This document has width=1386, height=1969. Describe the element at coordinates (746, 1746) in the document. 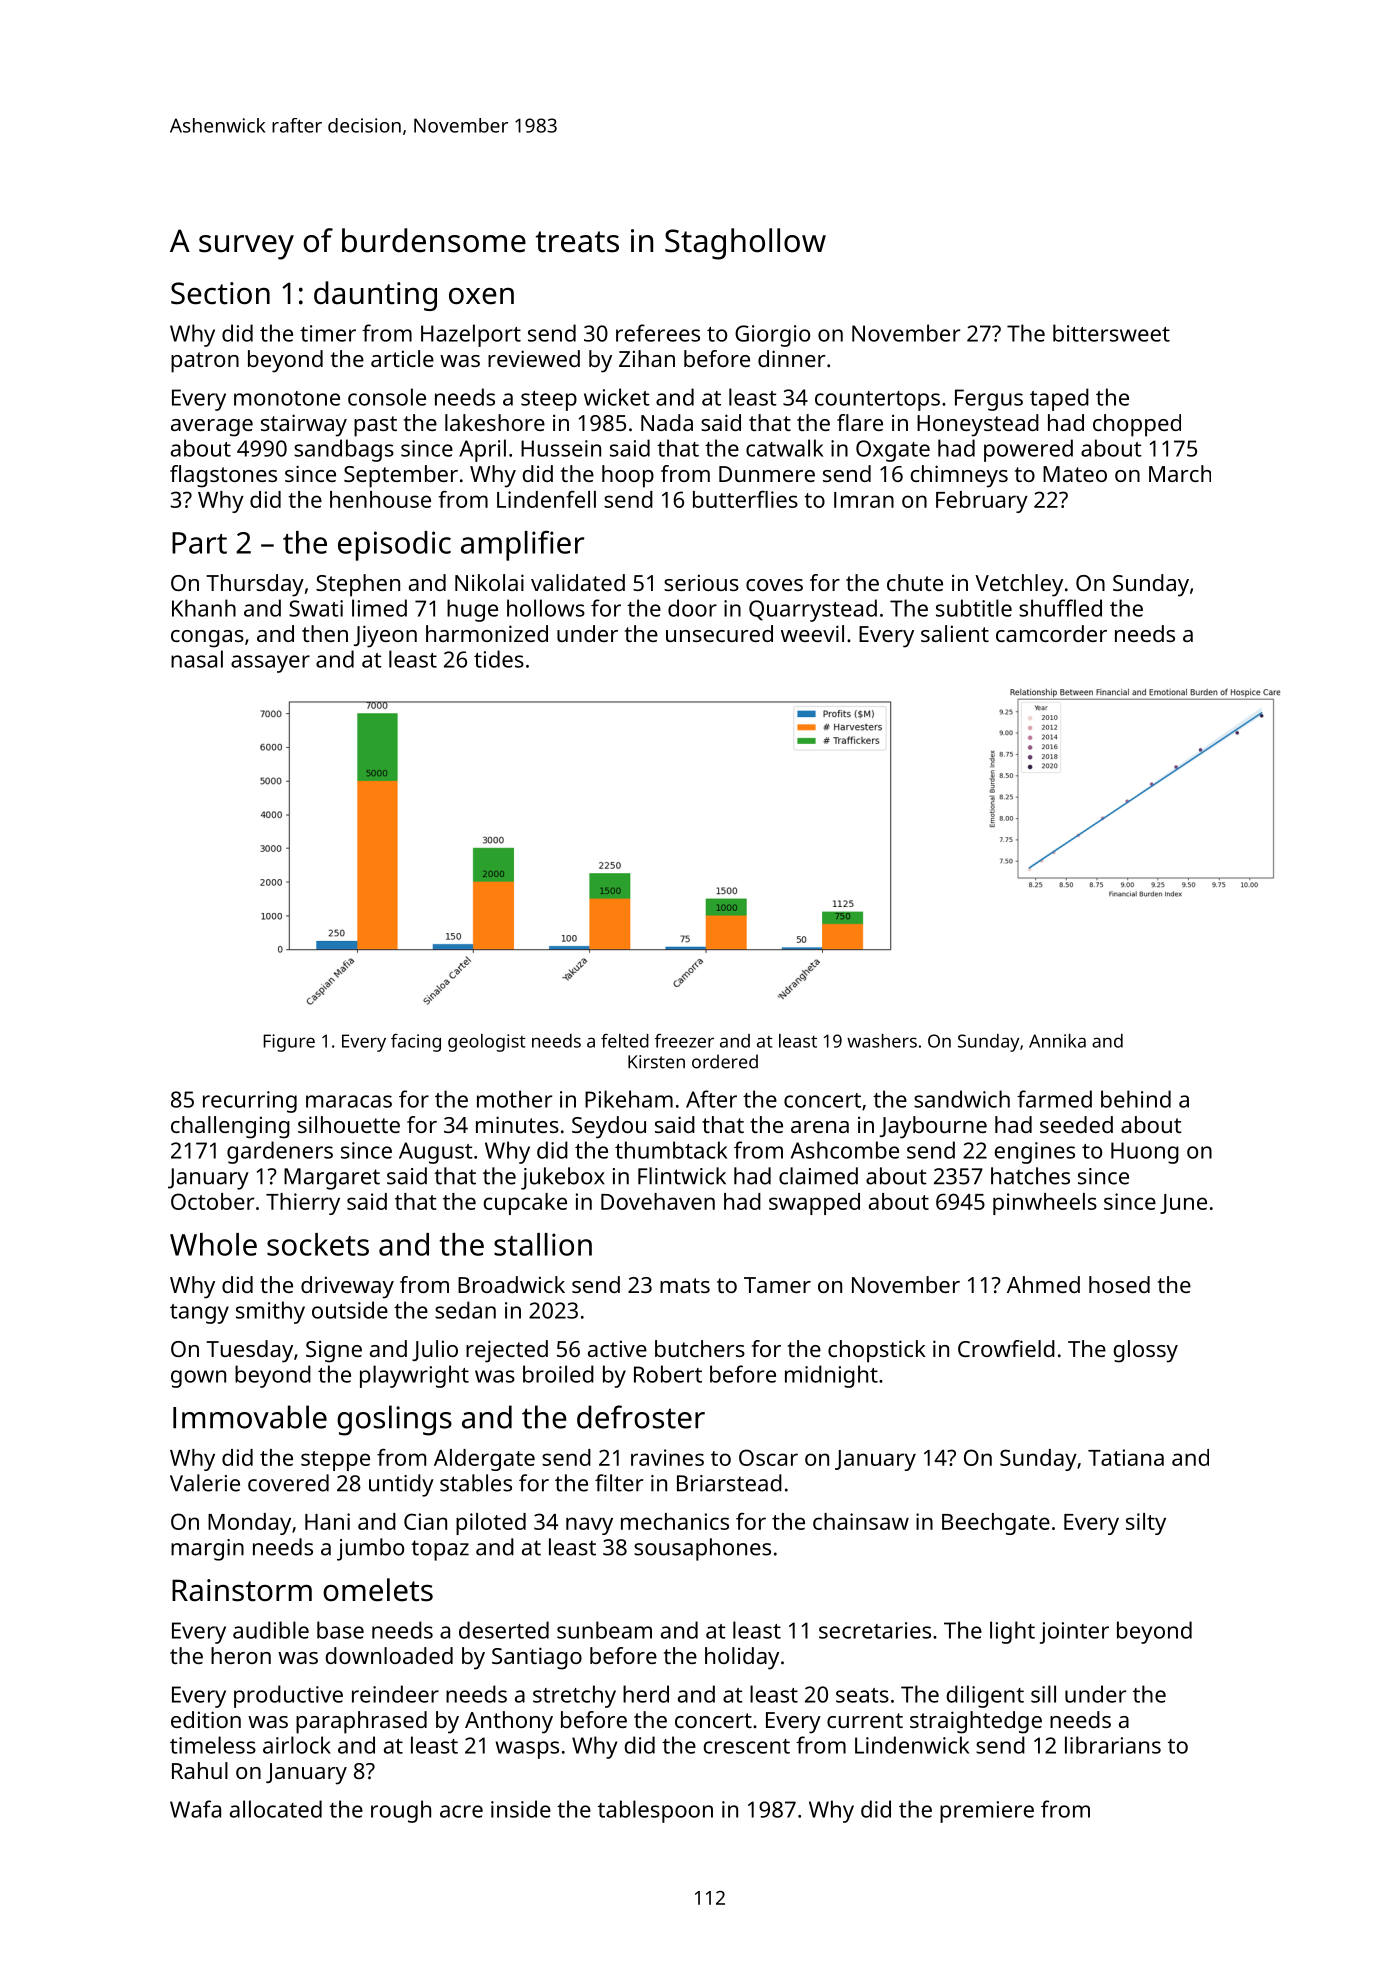

I see `crescent` at that location.
